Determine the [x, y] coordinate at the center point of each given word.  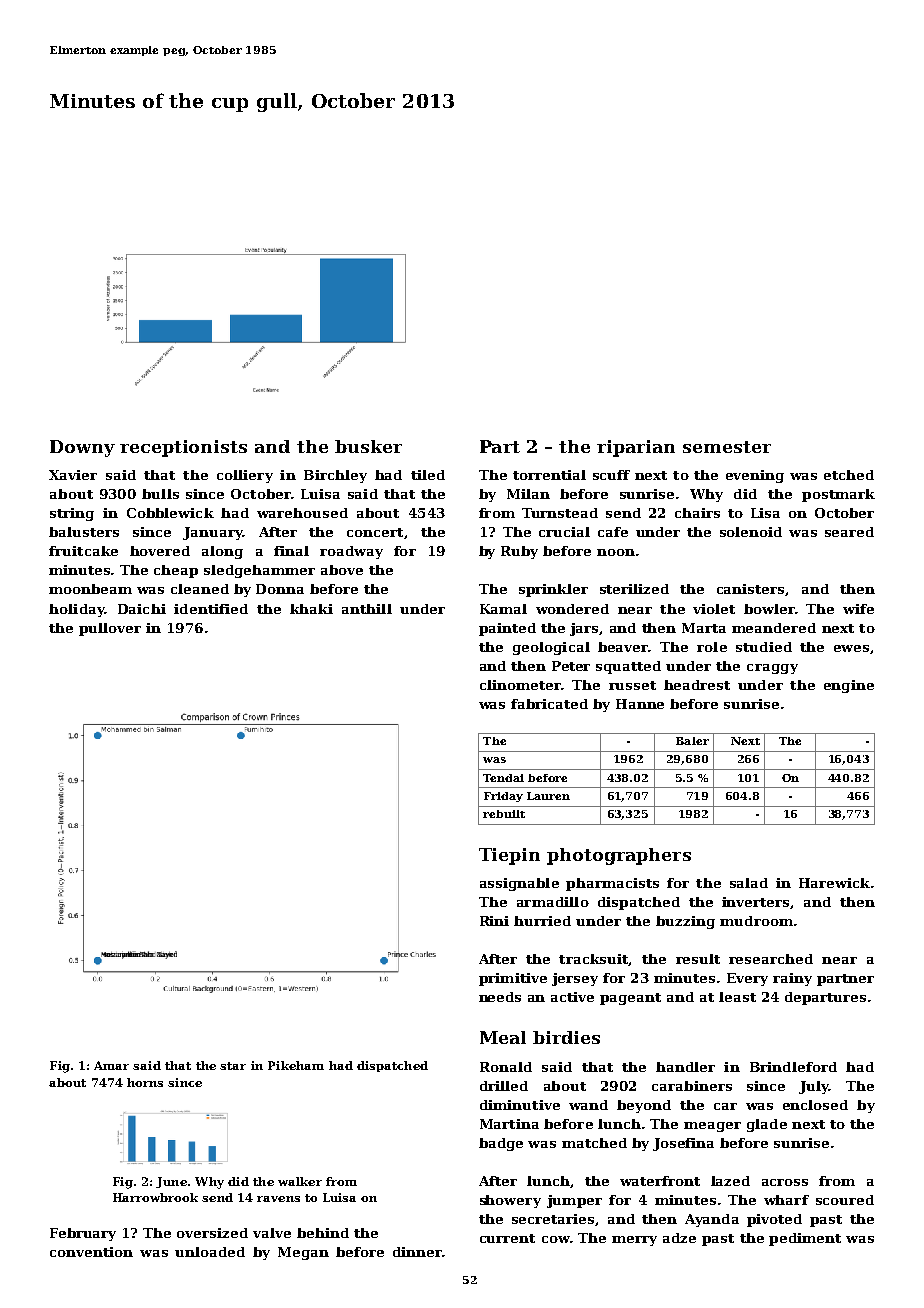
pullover [110, 629]
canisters [750, 589]
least [737, 997]
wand [588, 1105]
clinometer [520, 685]
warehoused [302, 513]
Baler [692, 741]
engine [849, 686]
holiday [77, 610]
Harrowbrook [155, 1197]
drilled [504, 1086]
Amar [111, 1065]
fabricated [549, 704]
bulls [160, 494]
